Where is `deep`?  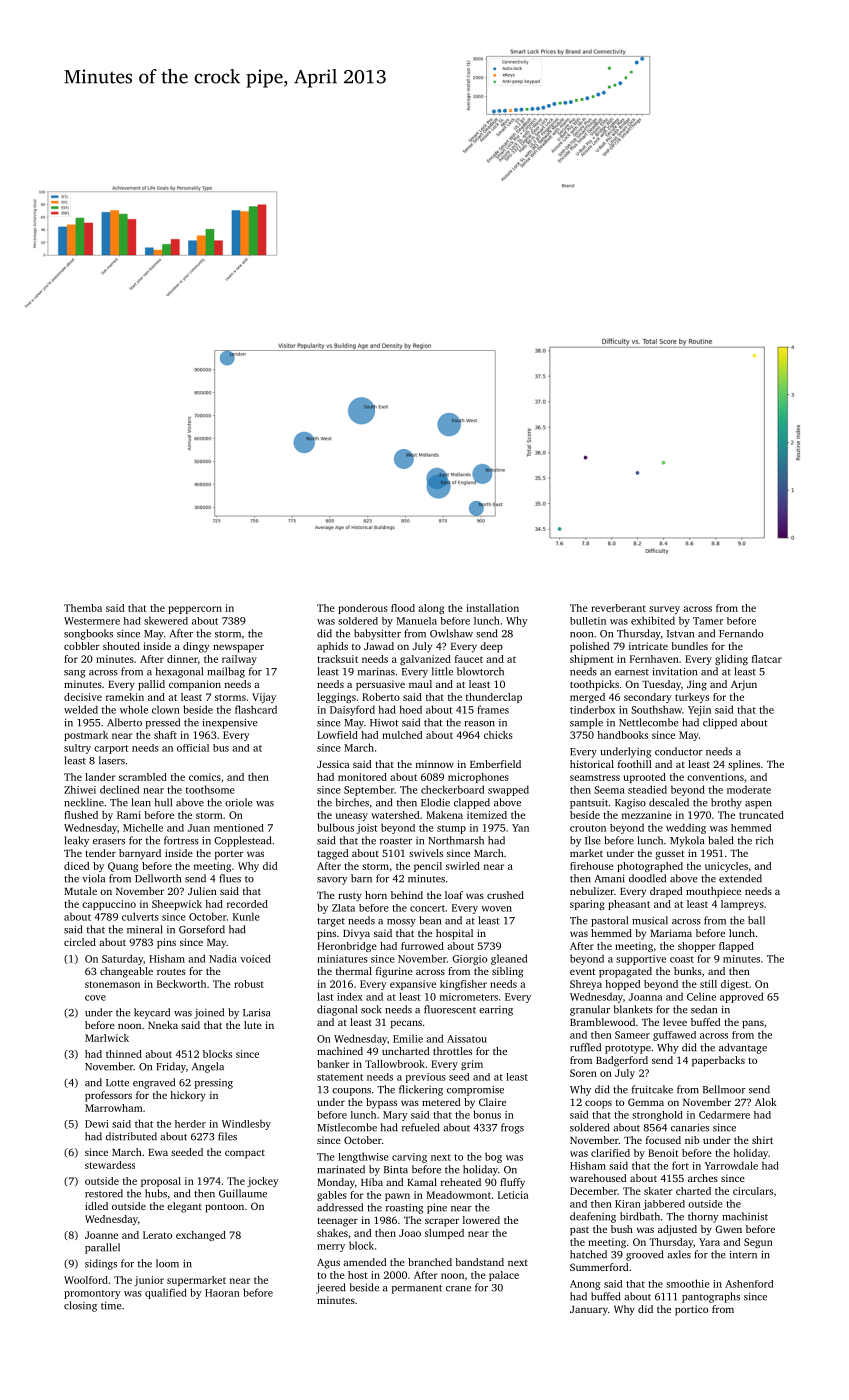 deep is located at coordinates (491, 647).
